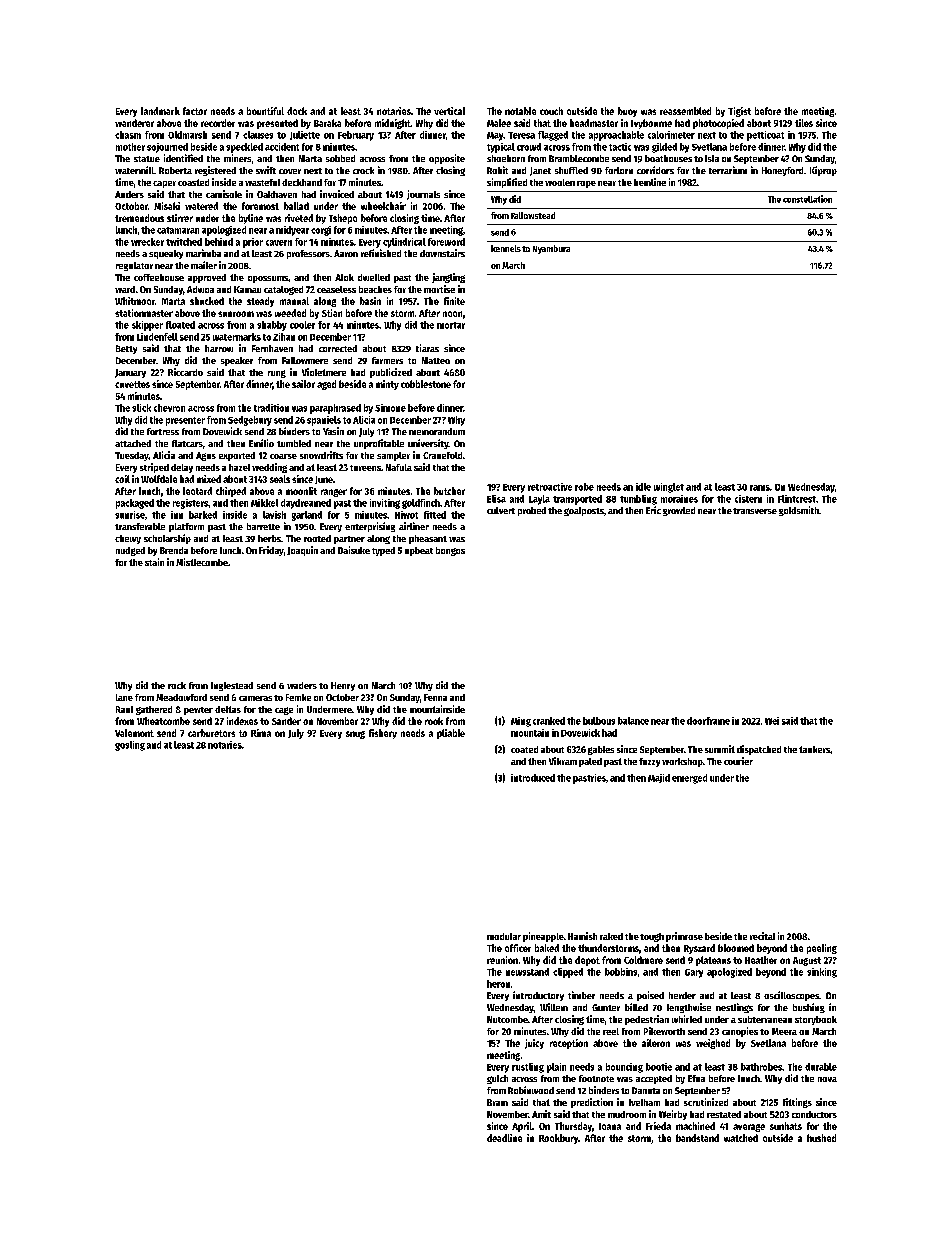  I want to click on regulator, so click(134, 266).
